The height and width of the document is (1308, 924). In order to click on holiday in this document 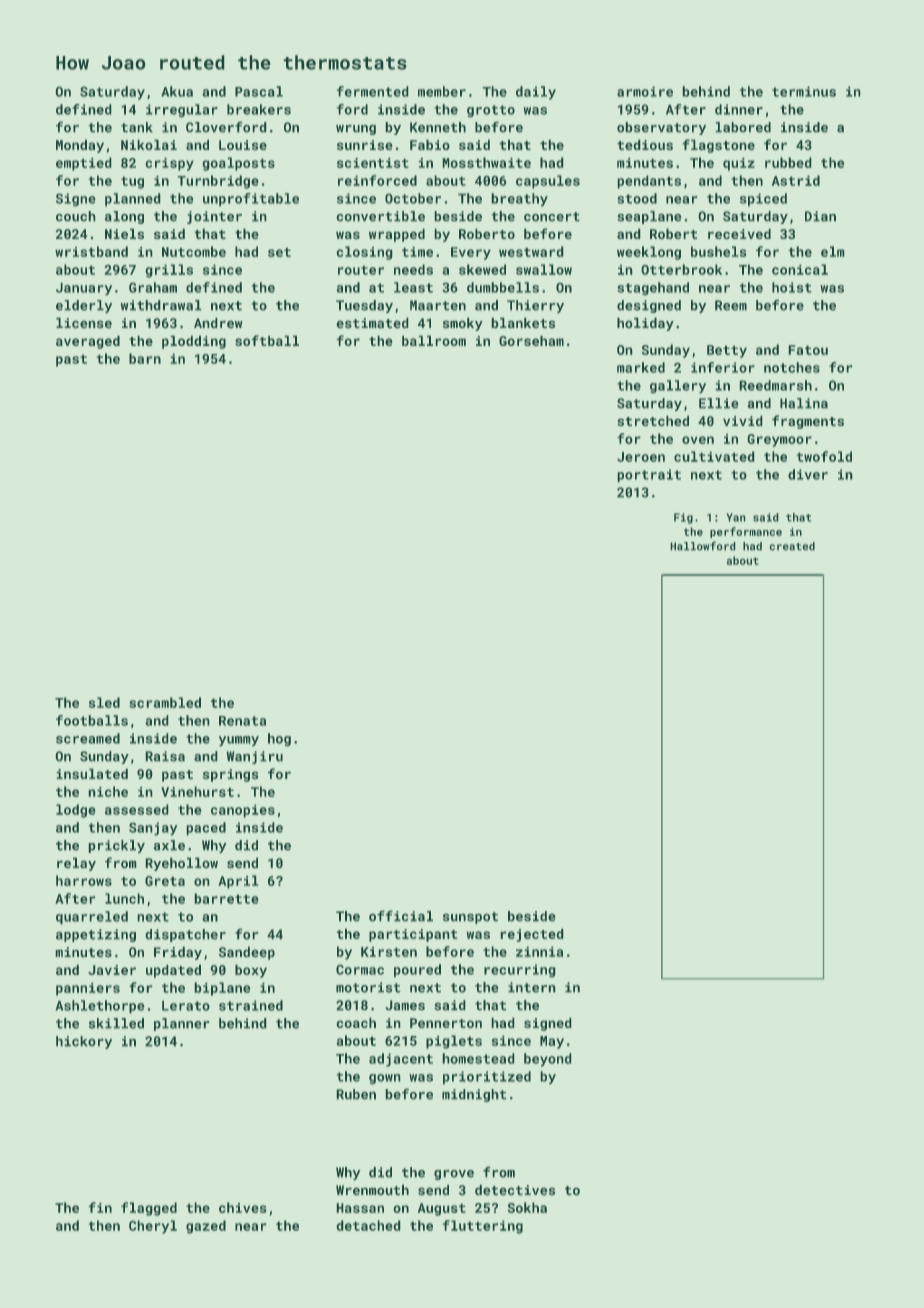, I will do `click(645, 324)`.
